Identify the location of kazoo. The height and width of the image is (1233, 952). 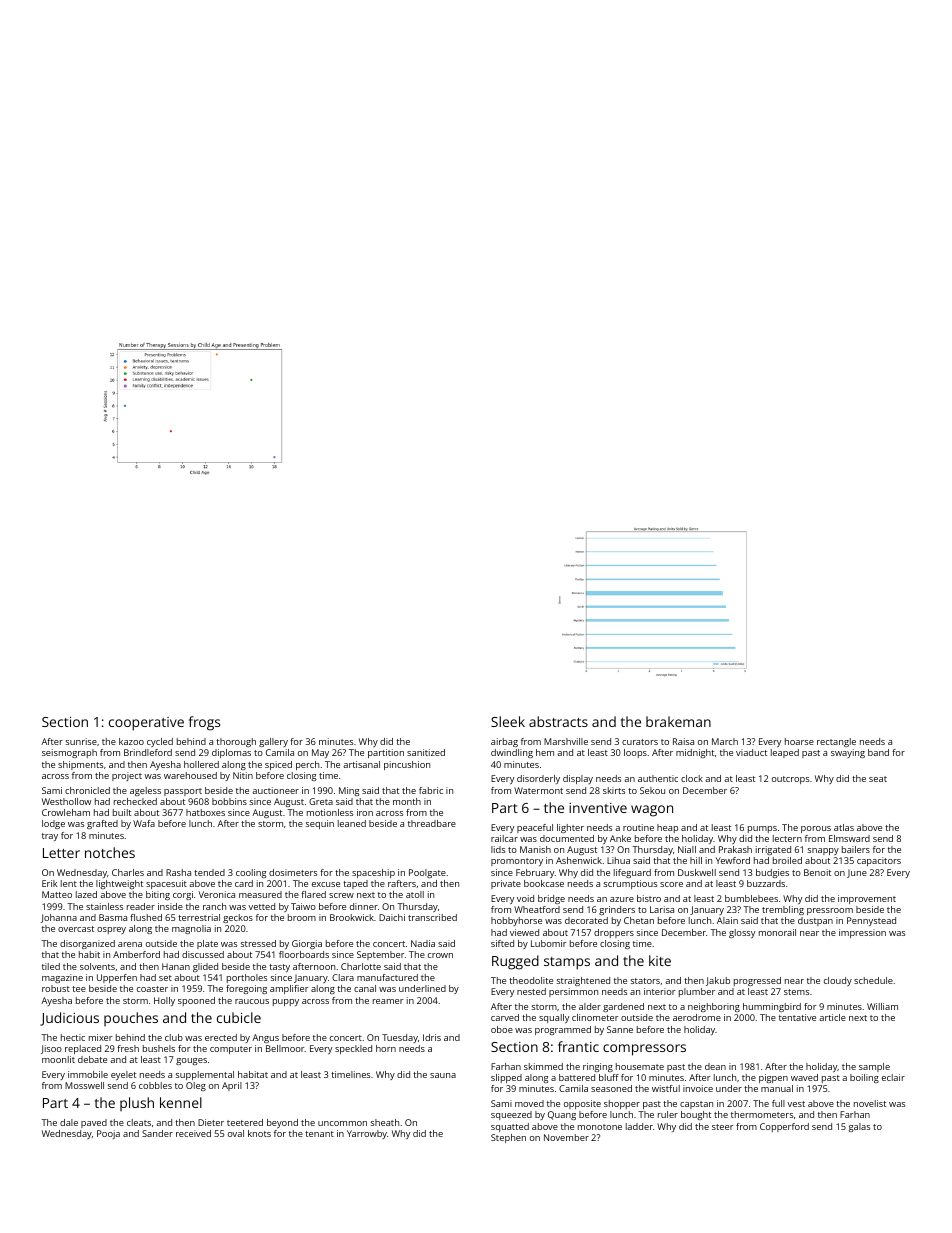
(131, 741).
